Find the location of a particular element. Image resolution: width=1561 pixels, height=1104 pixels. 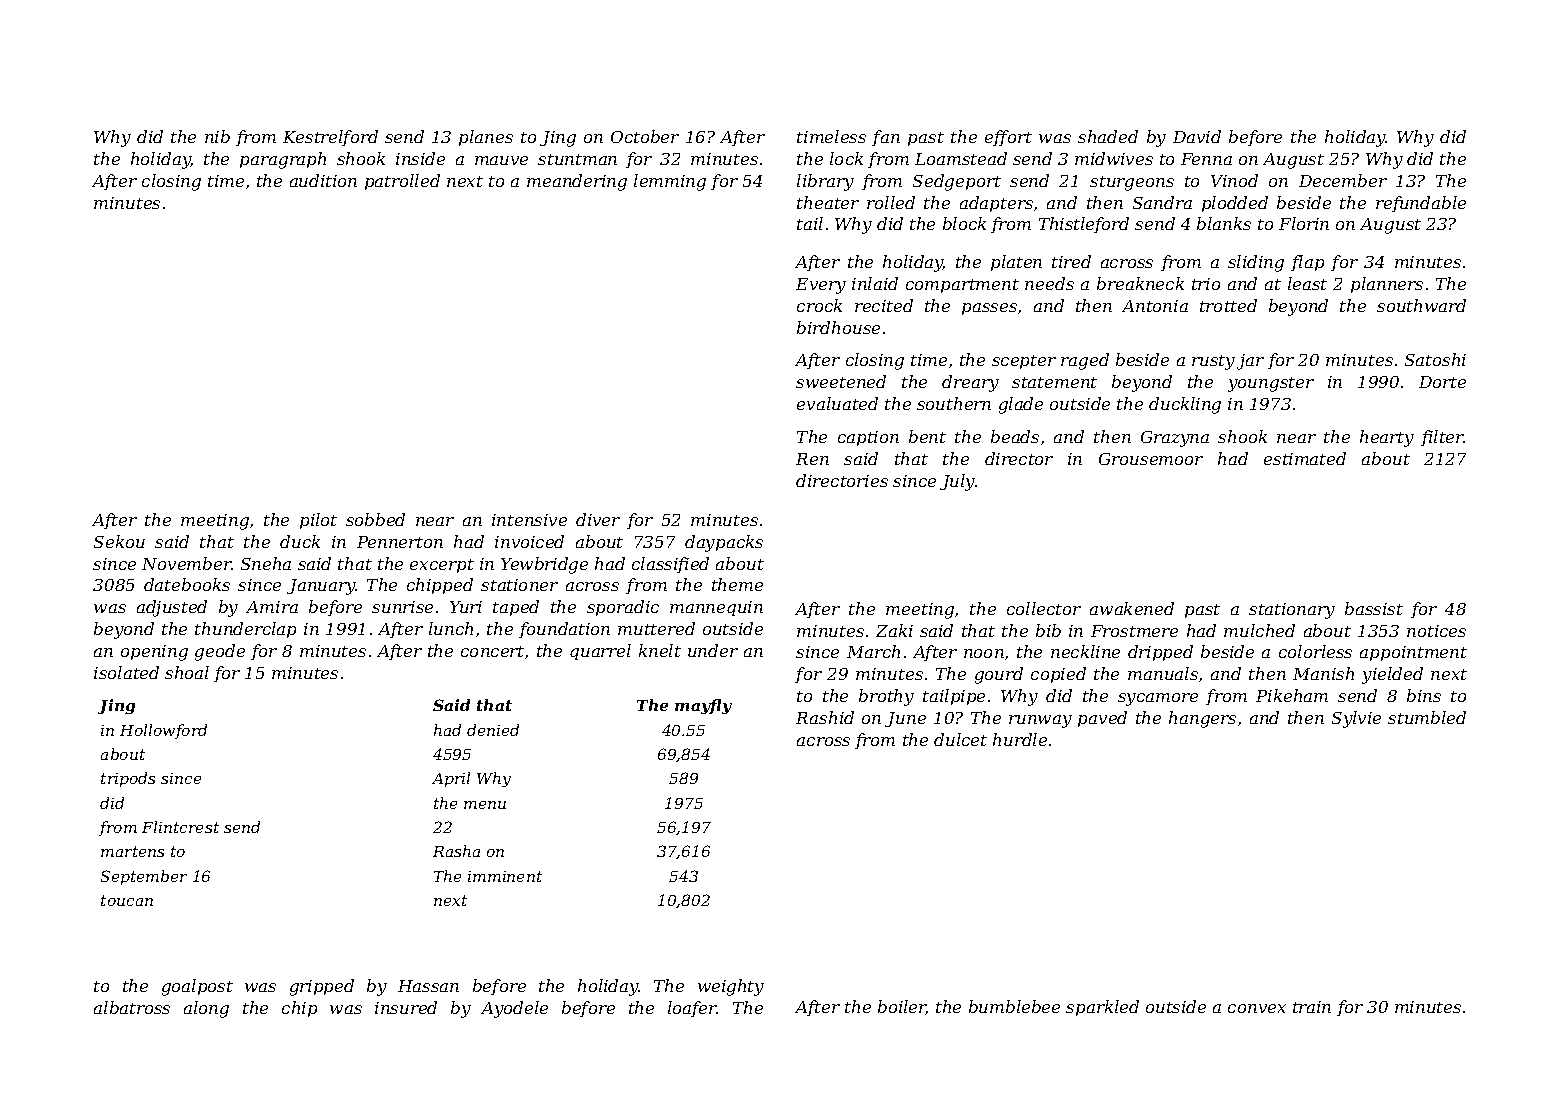

refundable is located at coordinates (1421, 204).
